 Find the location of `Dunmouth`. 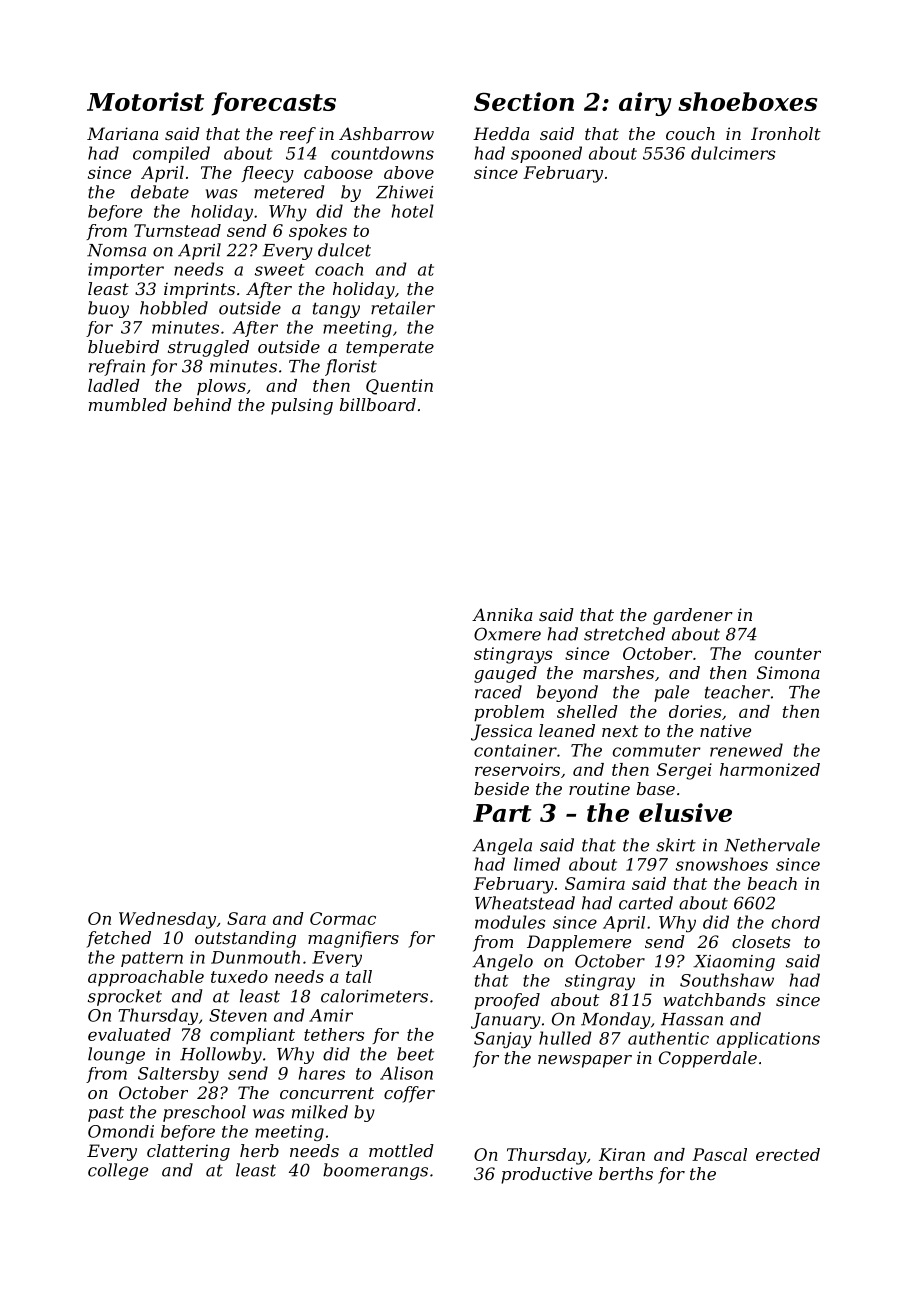

Dunmouth is located at coordinates (255, 957).
